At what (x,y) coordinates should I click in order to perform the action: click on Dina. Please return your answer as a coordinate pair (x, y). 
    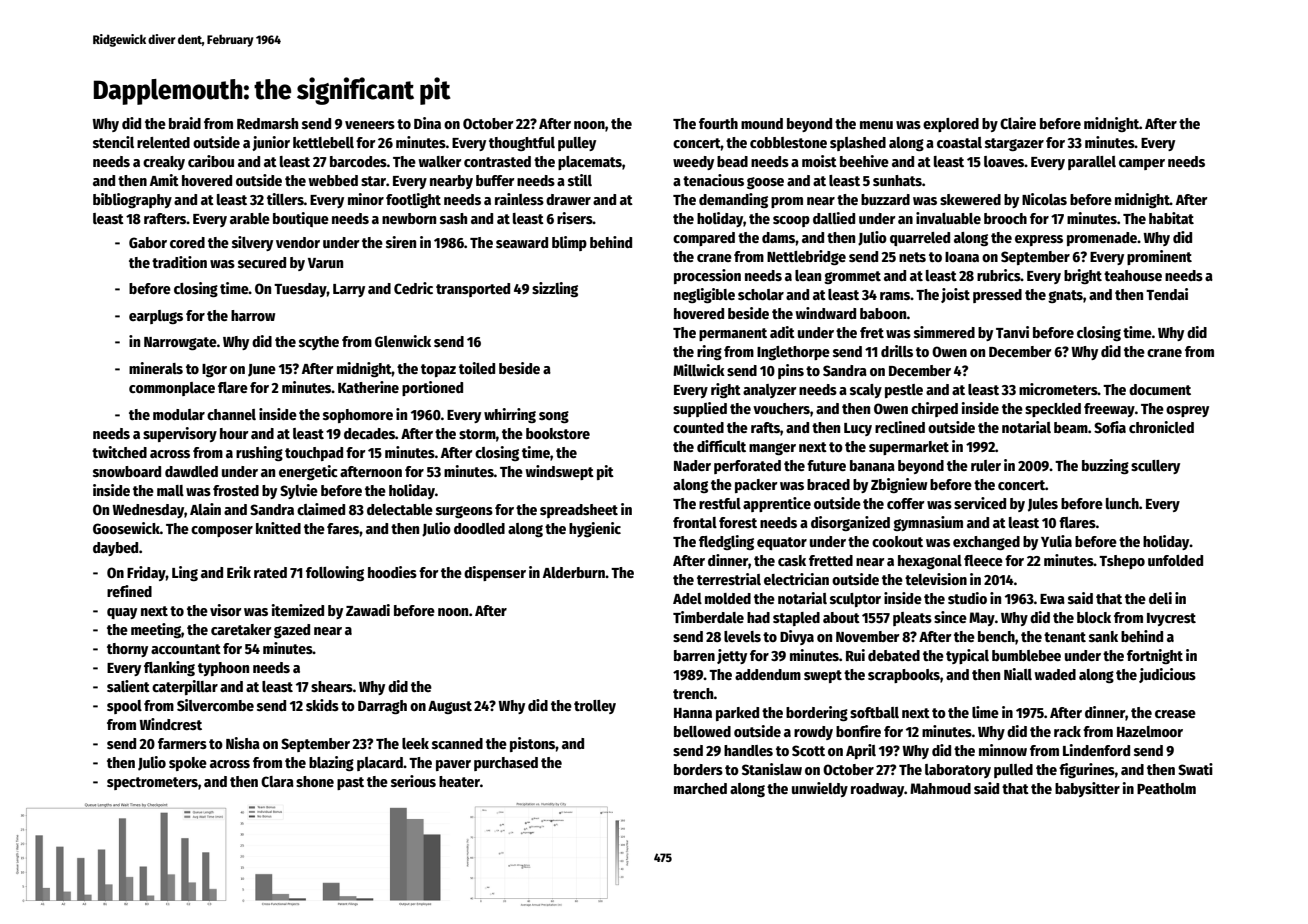
    Looking at the image, I should click on (427, 123).
